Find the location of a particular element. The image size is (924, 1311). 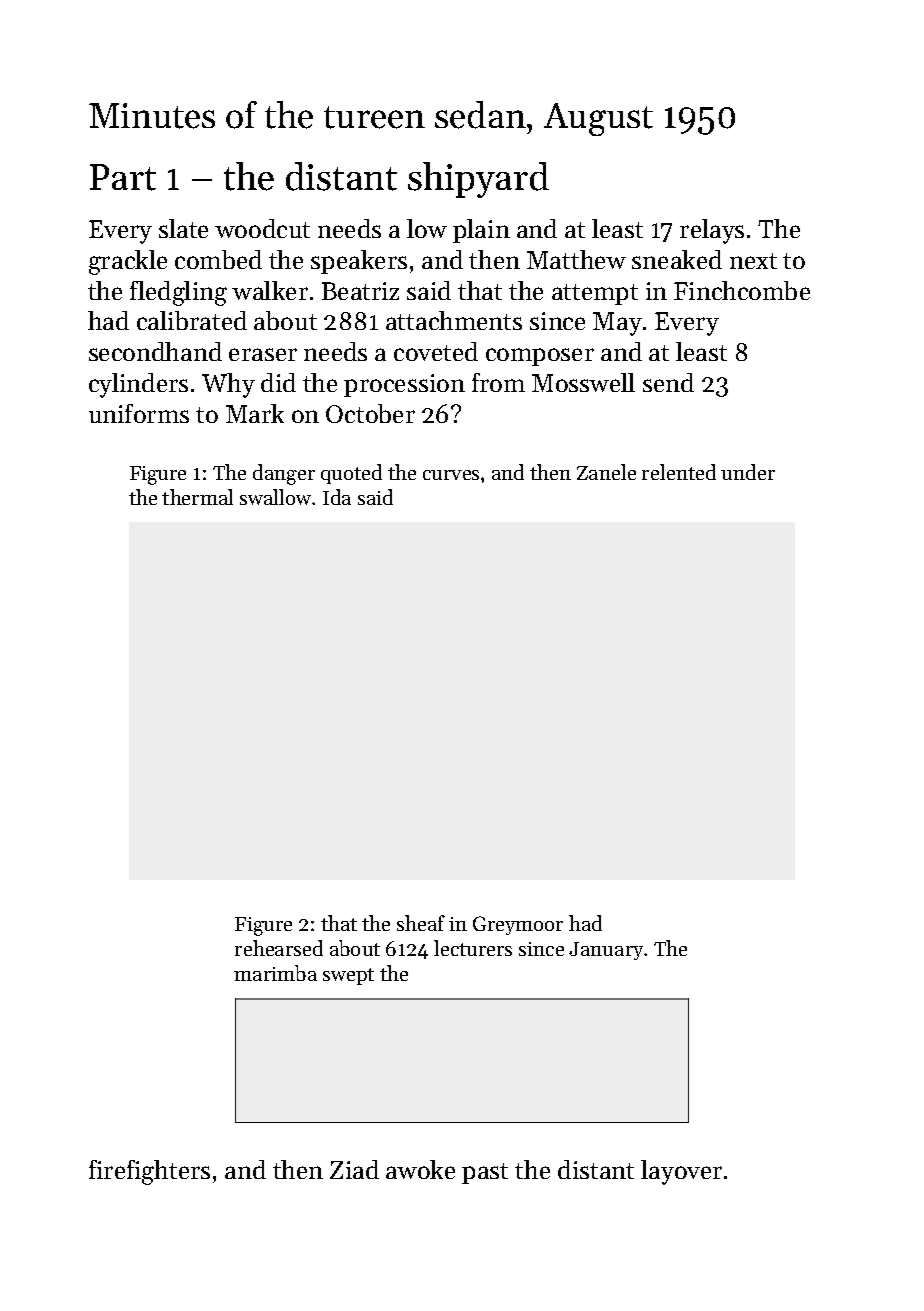

curves is located at coordinates (451, 475).
